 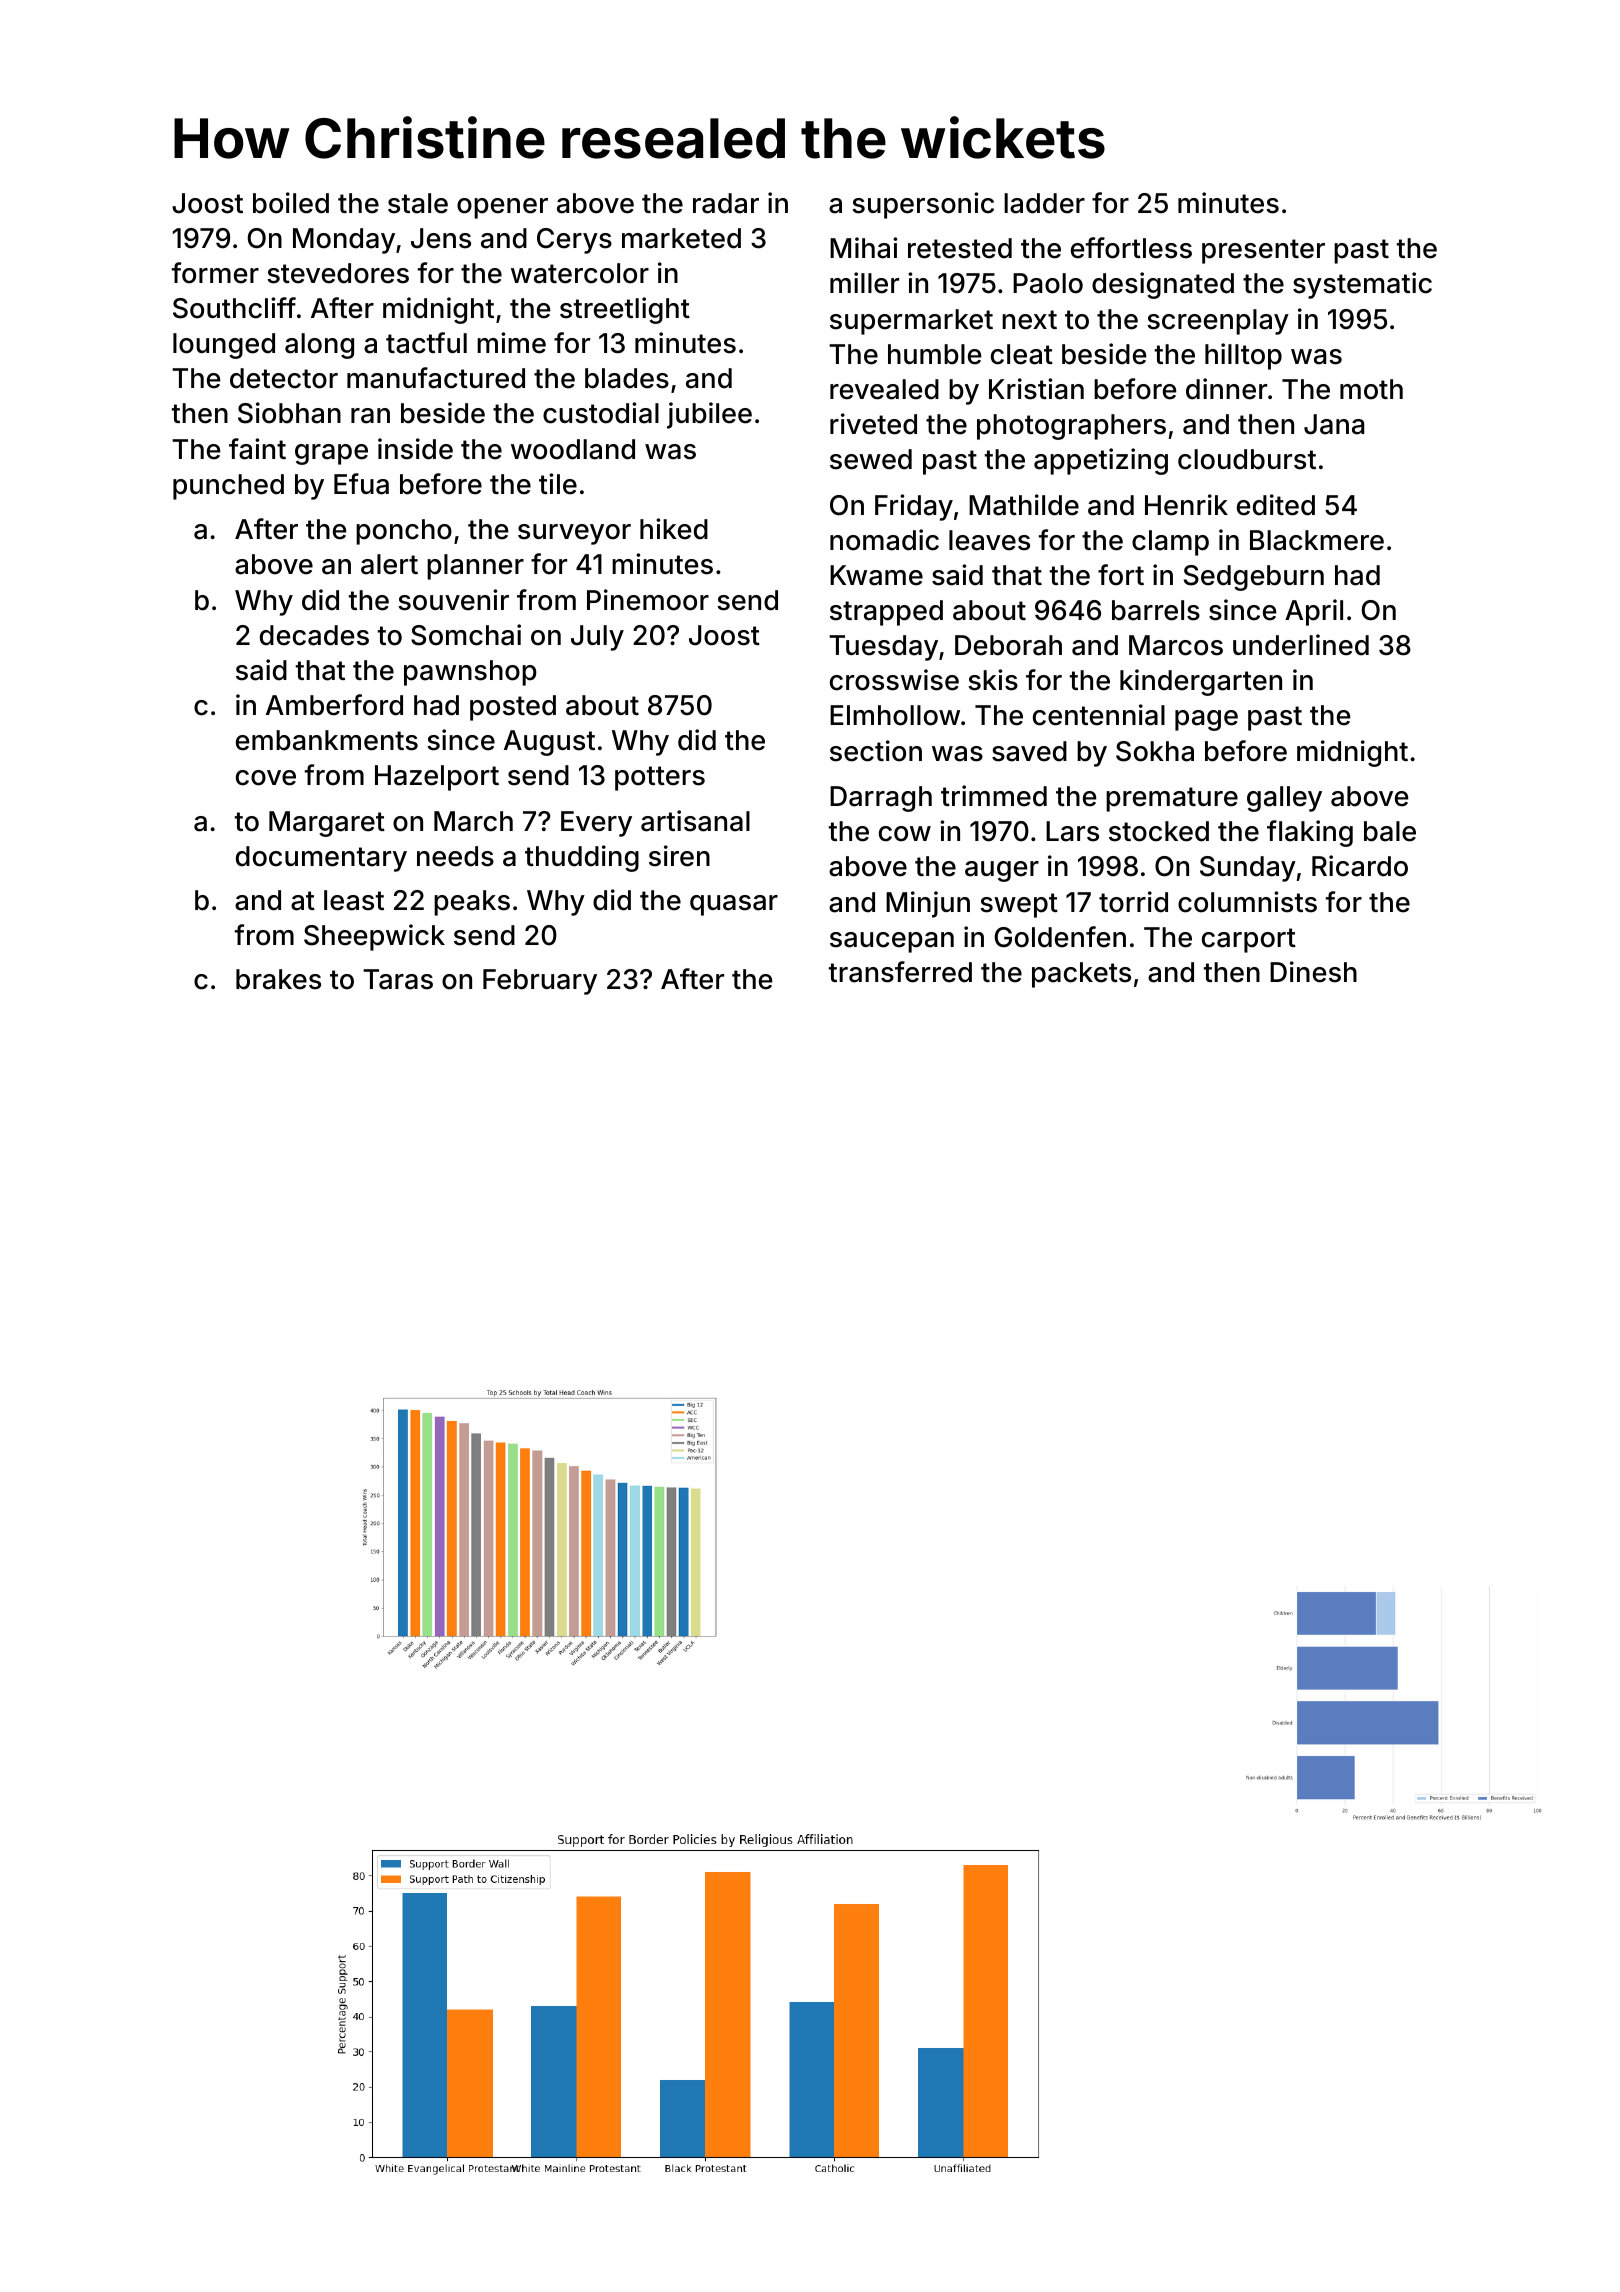 I want to click on ladder, so click(x=1044, y=203).
